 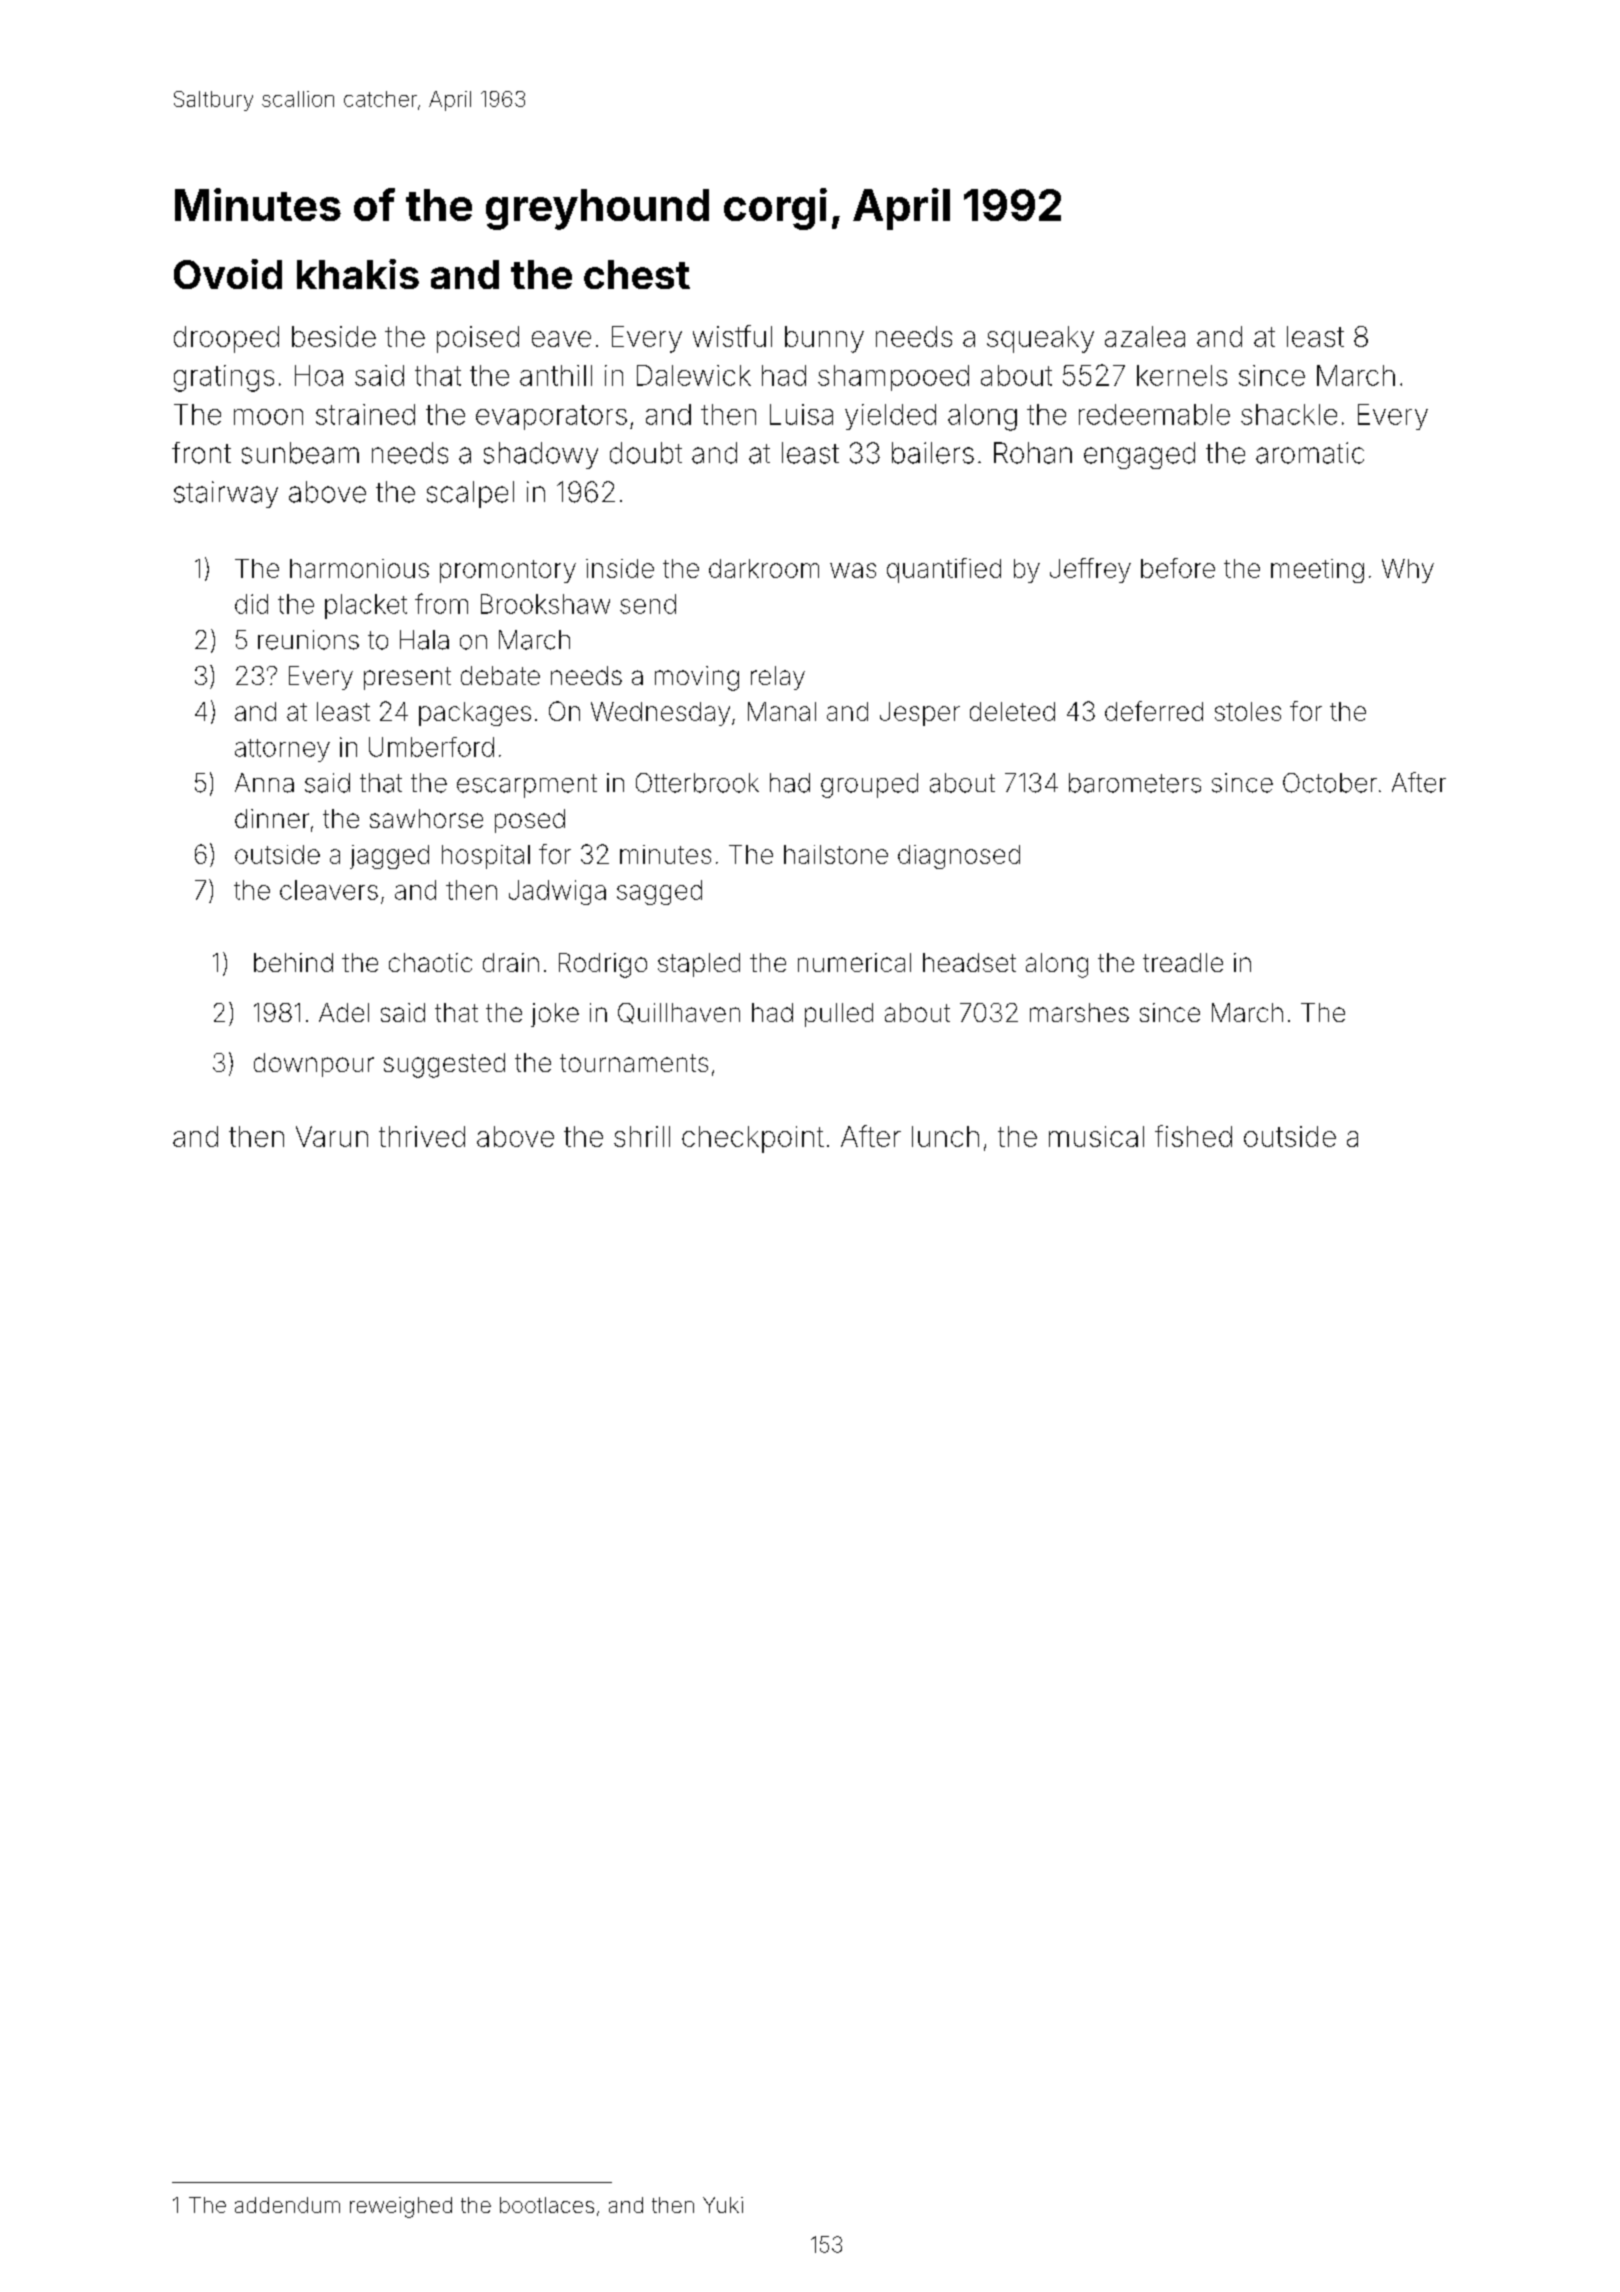 What do you see at coordinates (401, 2207) in the screenshot?
I see `reweighed` at bounding box center [401, 2207].
